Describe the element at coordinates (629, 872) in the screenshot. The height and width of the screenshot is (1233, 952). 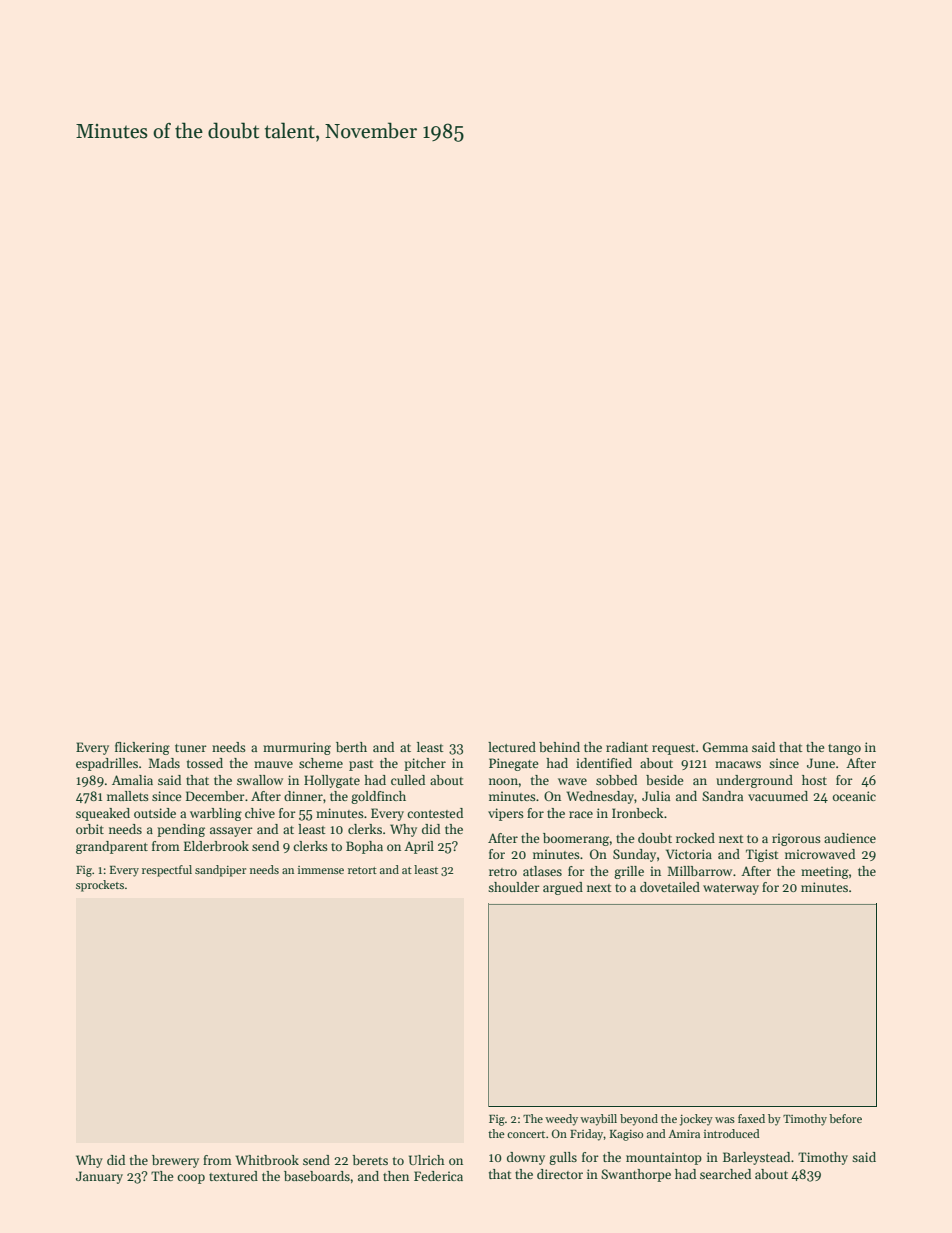
I see `grille` at that location.
